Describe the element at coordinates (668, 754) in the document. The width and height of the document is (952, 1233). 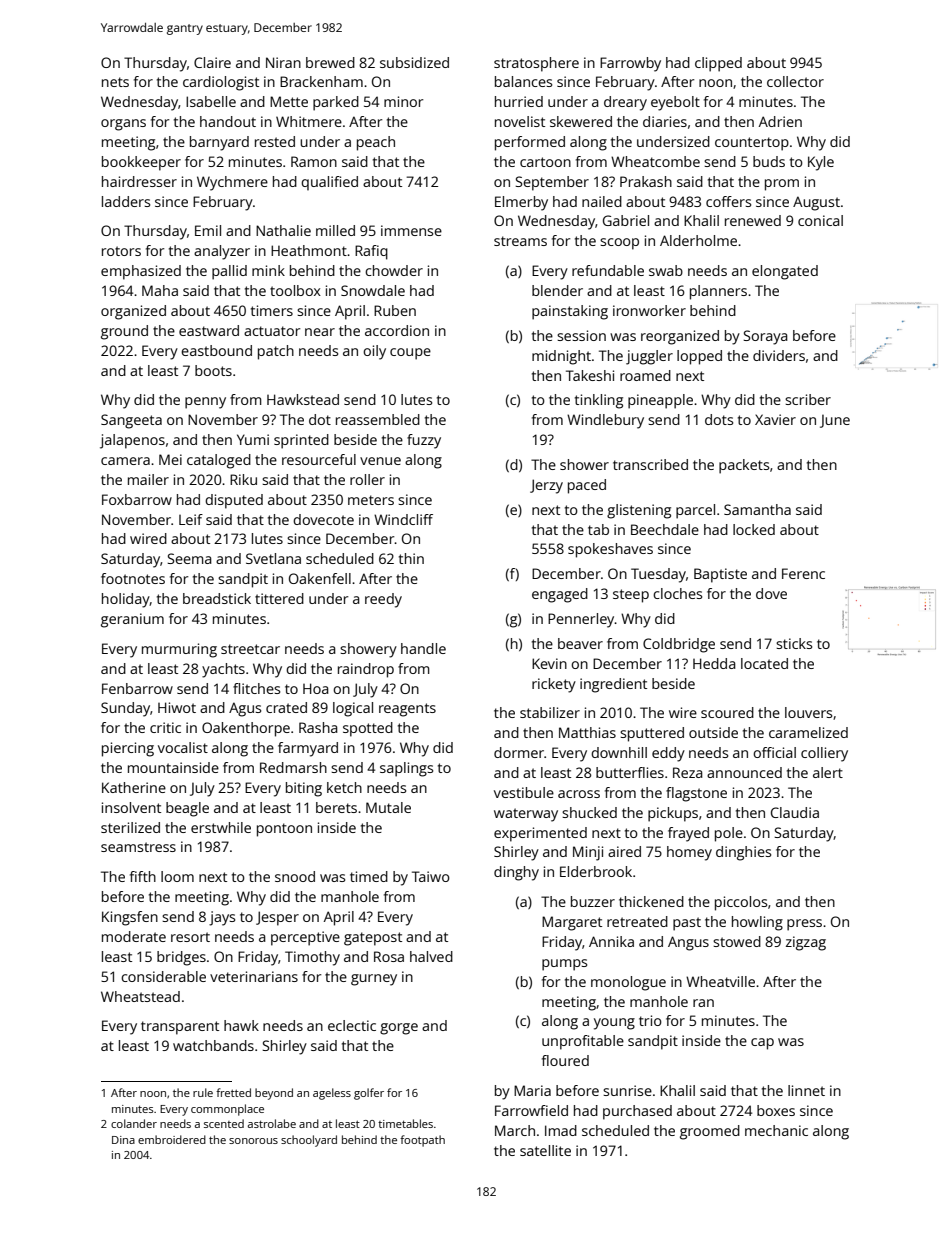
I see `eddy` at that location.
